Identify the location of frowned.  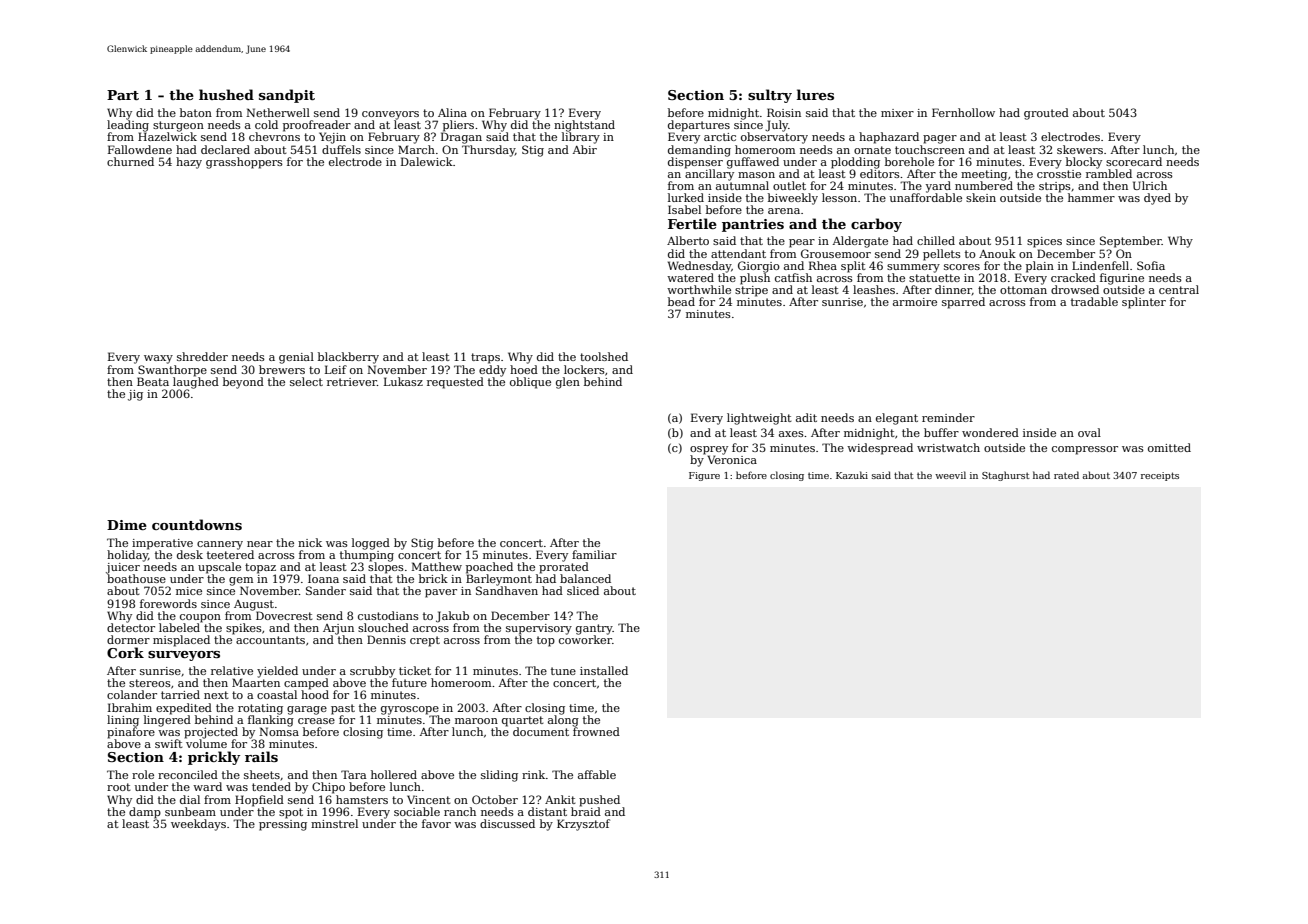
(596, 731).
